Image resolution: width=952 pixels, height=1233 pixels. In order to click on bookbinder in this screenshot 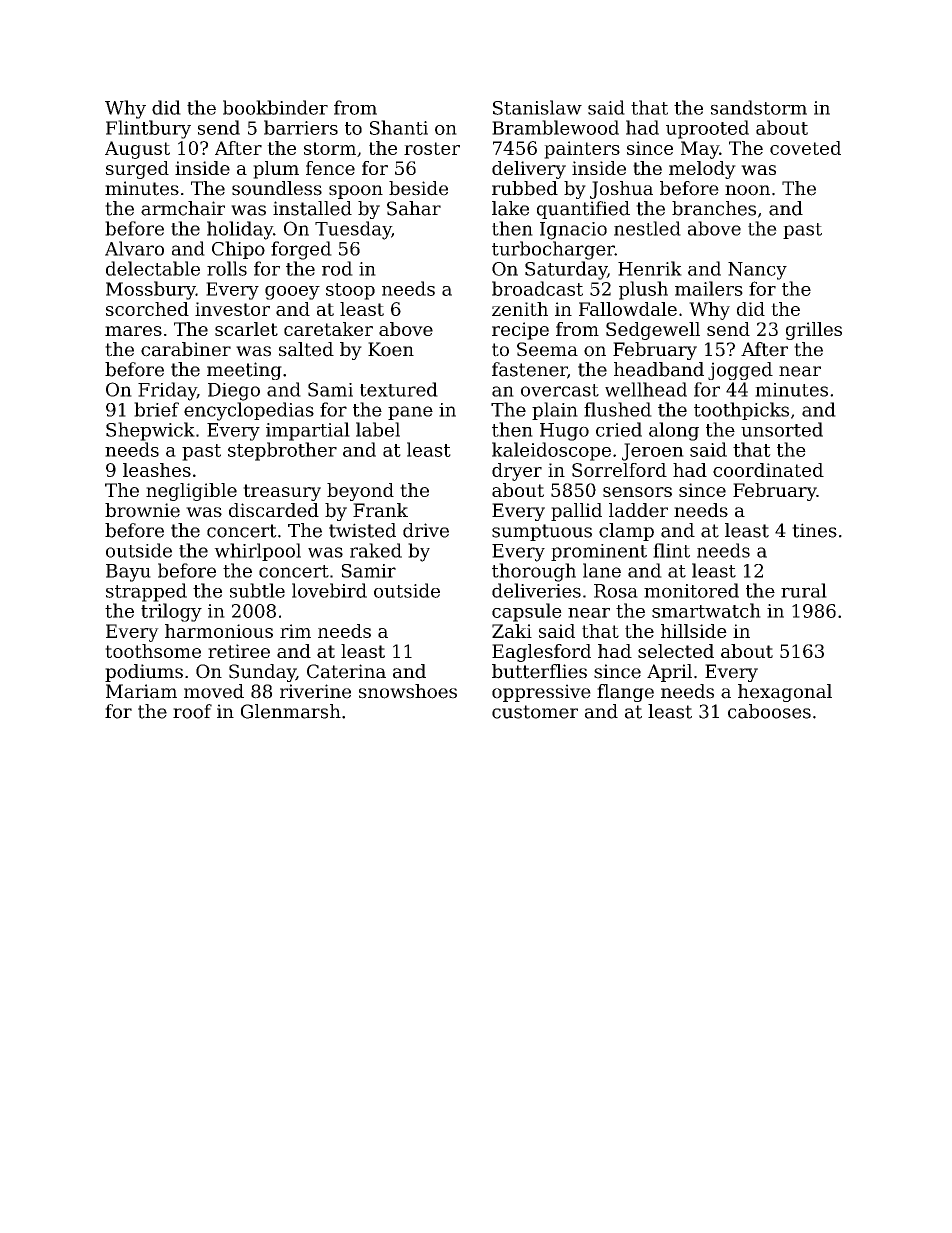, I will do `click(275, 107)`.
